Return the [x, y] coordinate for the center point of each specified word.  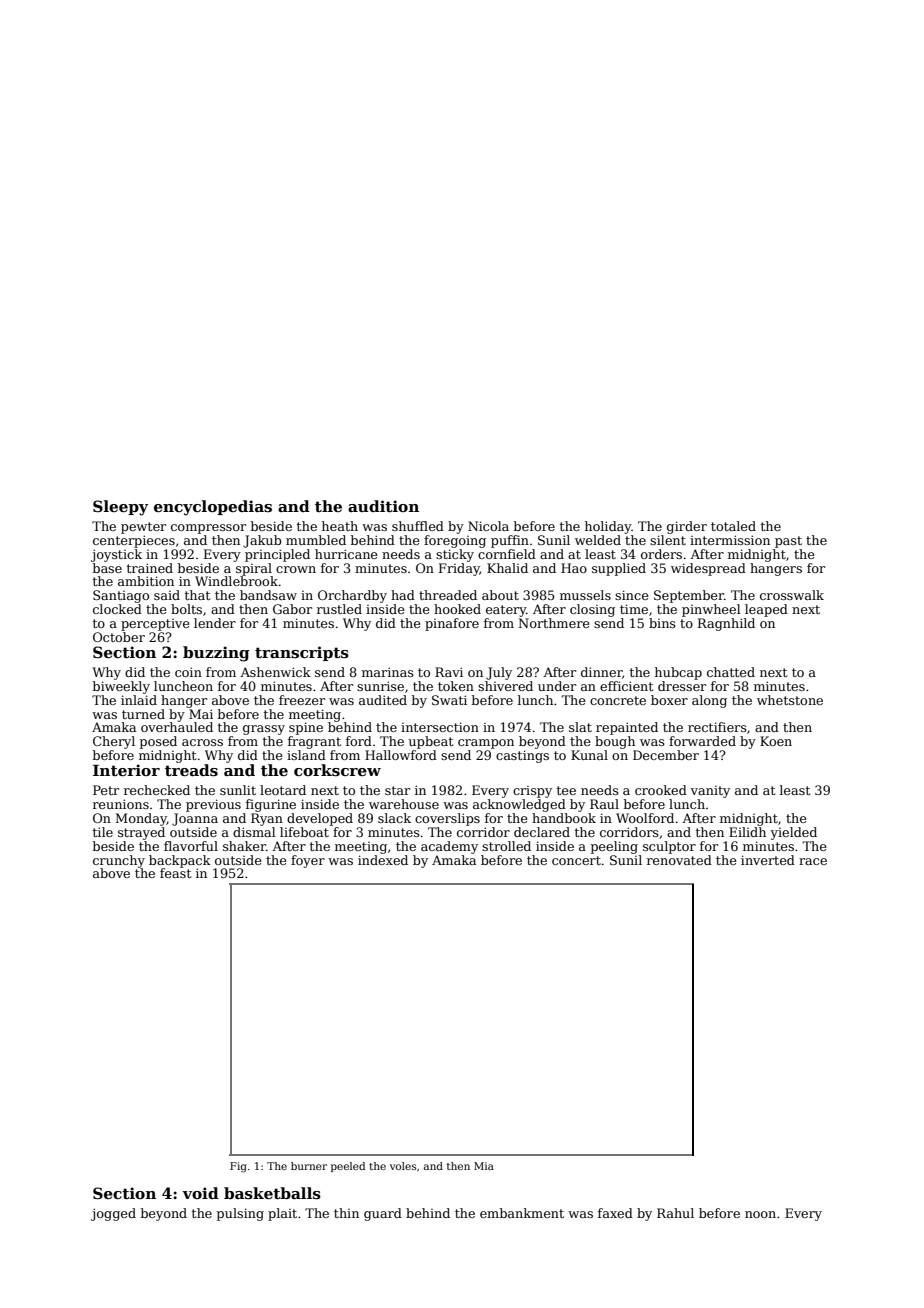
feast [175, 873]
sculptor [669, 847]
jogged [113, 1214]
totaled [733, 526]
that [197, 595]
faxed [615, 1213]
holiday [608, 527]
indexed [383, 860]
